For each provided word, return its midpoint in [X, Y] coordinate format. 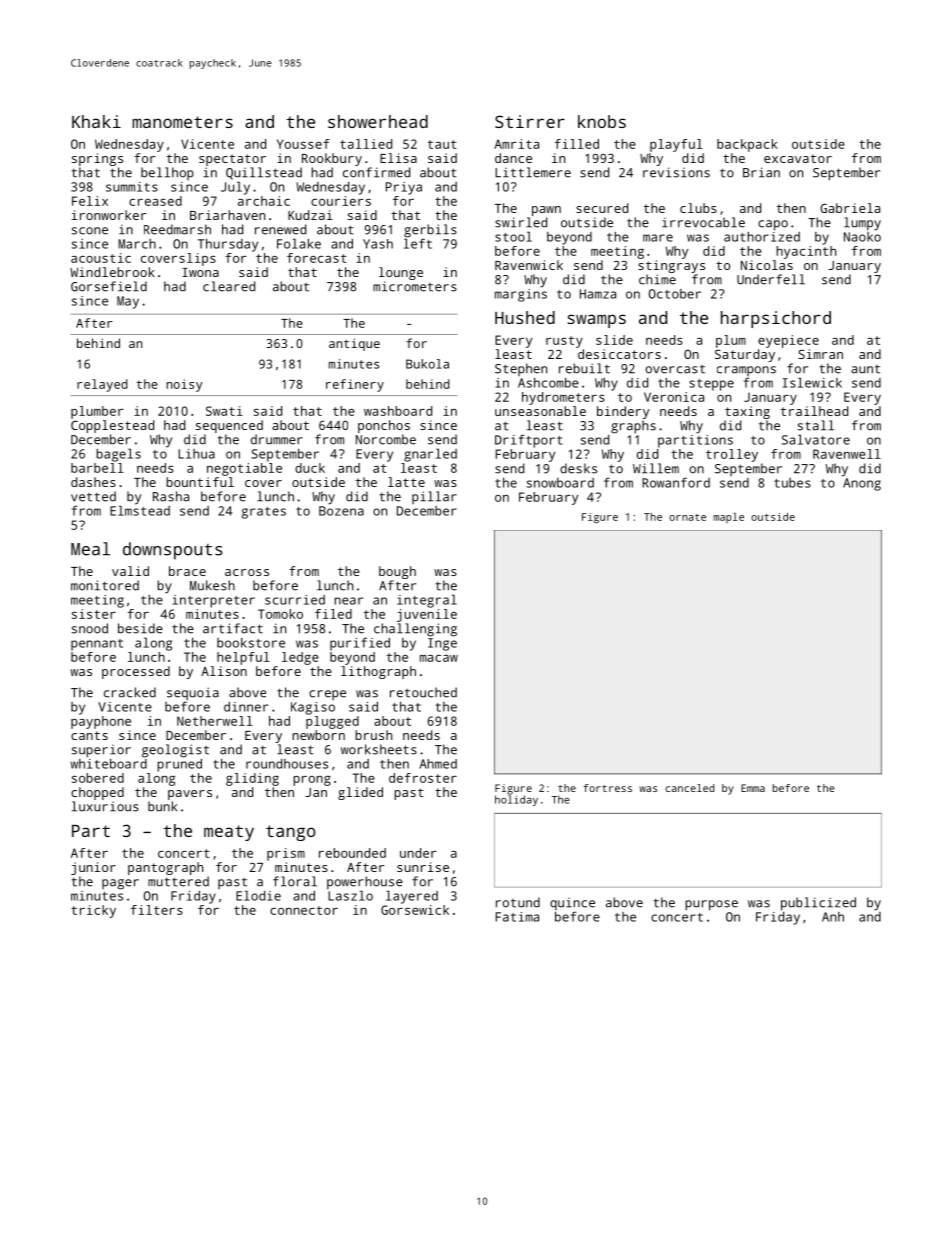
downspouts [172, 551]
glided [360, 793]
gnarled [430, 455]
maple [728, 517]
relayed [102, 385]
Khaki [96, 121]
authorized [762, 237]
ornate [687, 517]
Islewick [812, 382]
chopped [97, 793]
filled [577, 144]
